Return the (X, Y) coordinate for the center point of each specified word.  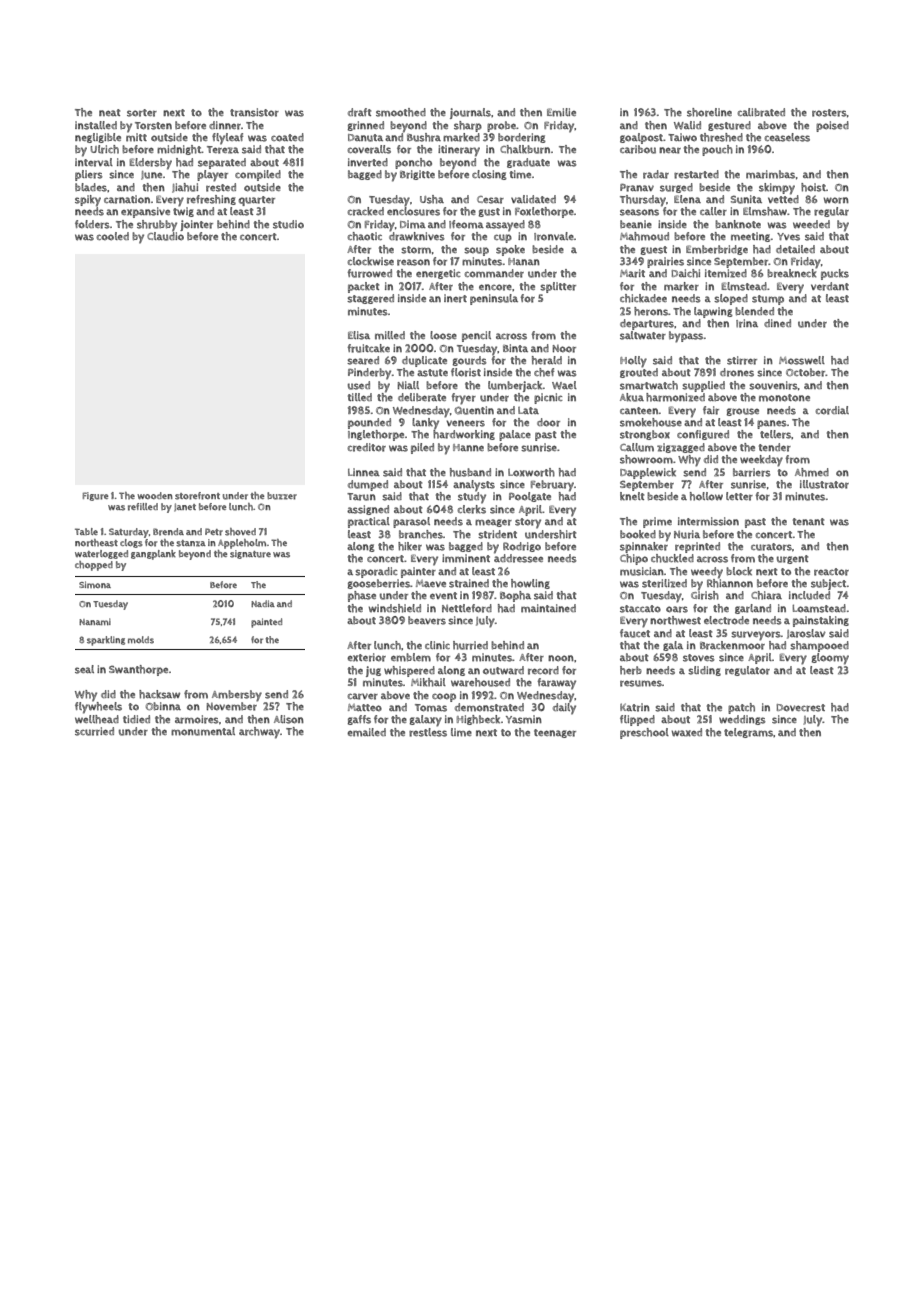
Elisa (359, 335)
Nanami (95, 621)
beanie (636, 224)
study (472, 498)
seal (84, 669)
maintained (548, 608)
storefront (197, 496)
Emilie (561, 112)
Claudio (165, 236)
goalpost (641, 138)
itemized (726, 273)
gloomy (830, 659)
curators (771, 547)
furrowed (369, 273)
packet (363, 287)
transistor (254, 112)
